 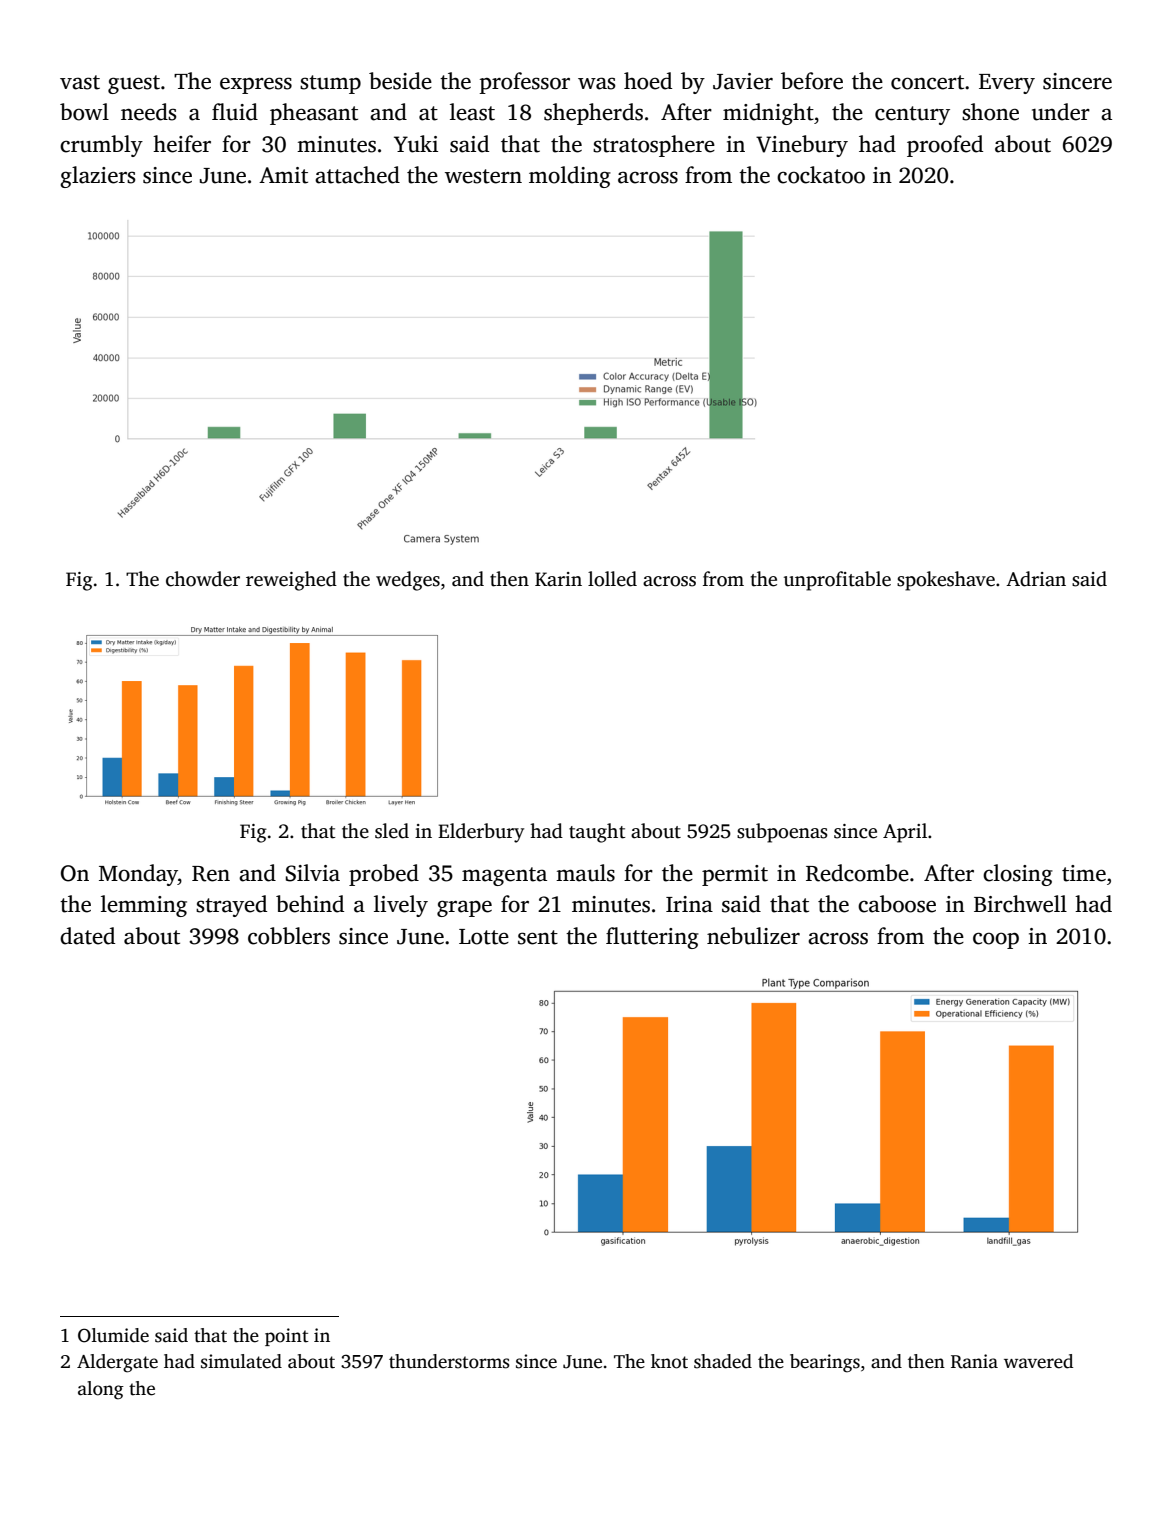 I want to click on simulated, so click(x=241, y=1361).
